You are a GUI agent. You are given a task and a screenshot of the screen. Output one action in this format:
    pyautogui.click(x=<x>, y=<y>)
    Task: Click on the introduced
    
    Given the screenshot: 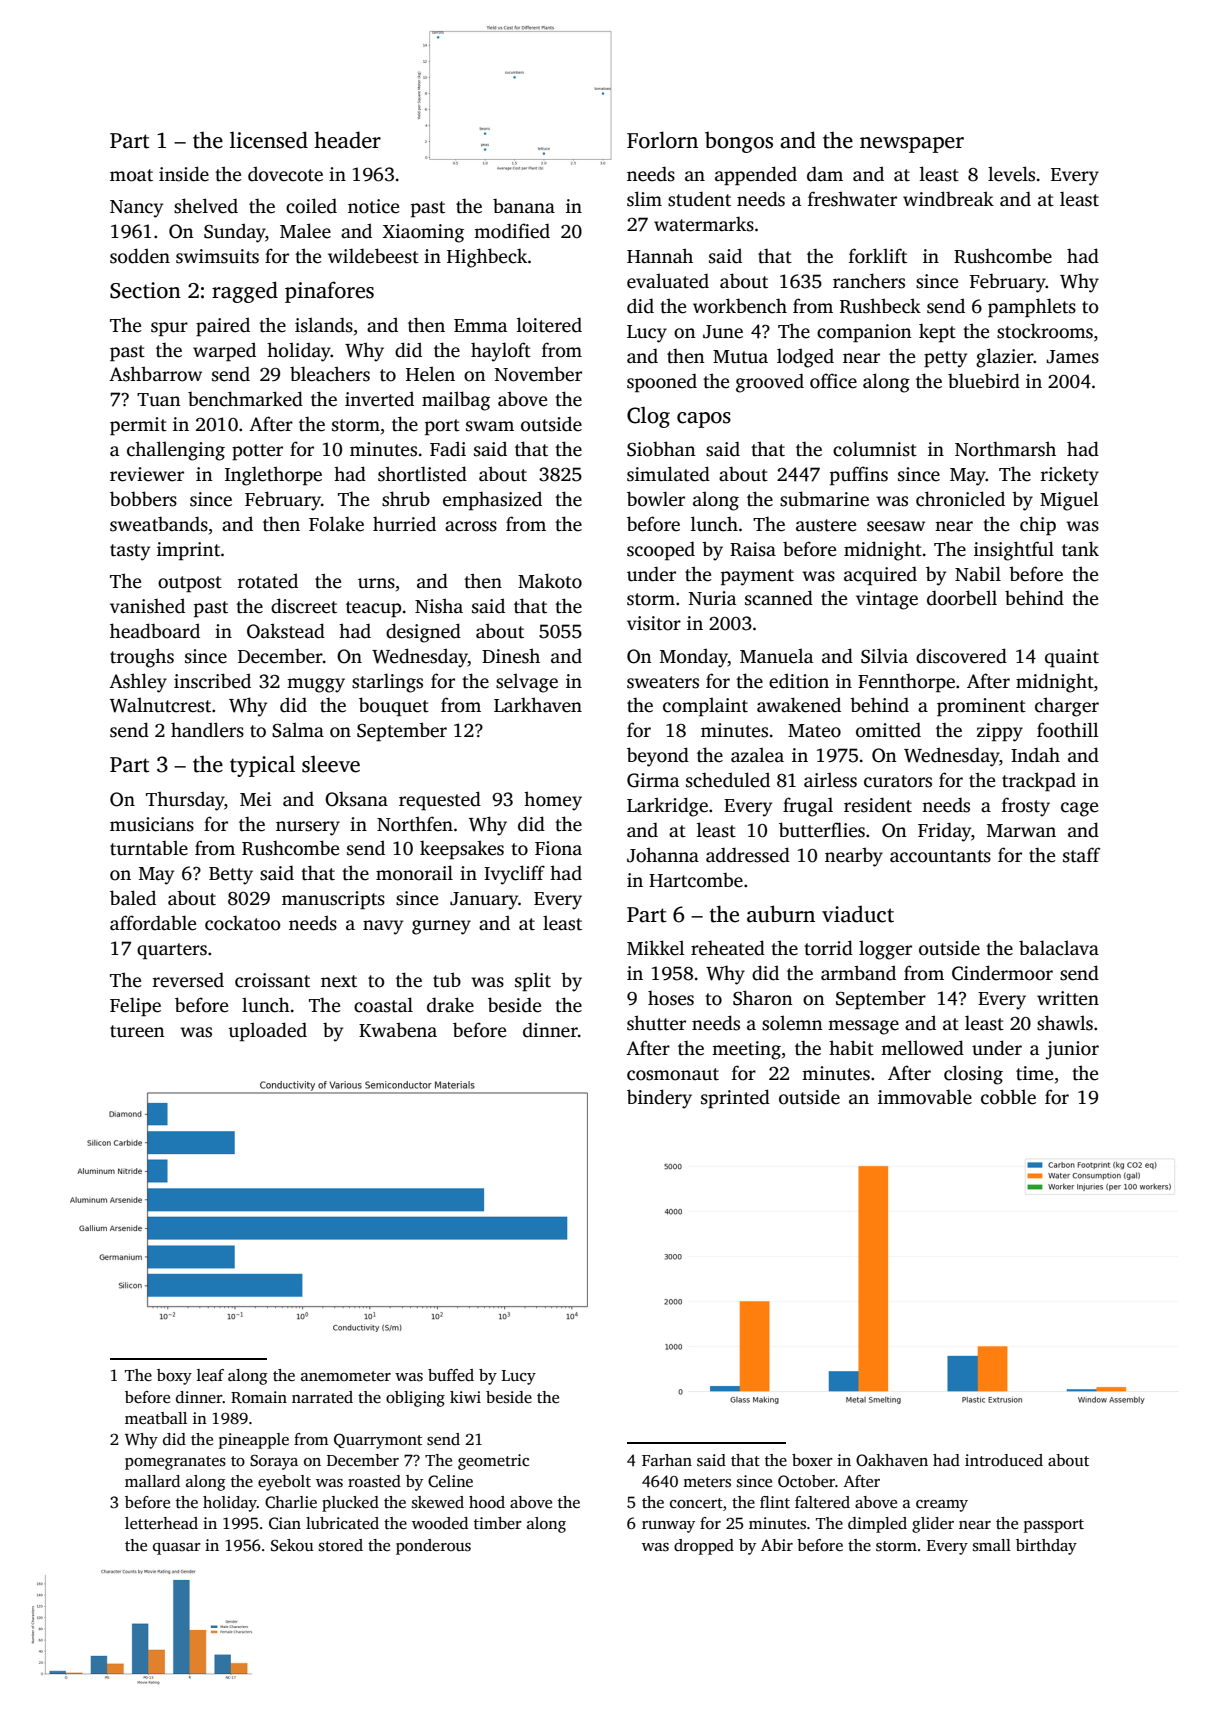 What is the action you would take?
    pyautogui.click(x=1004, y=1460)
